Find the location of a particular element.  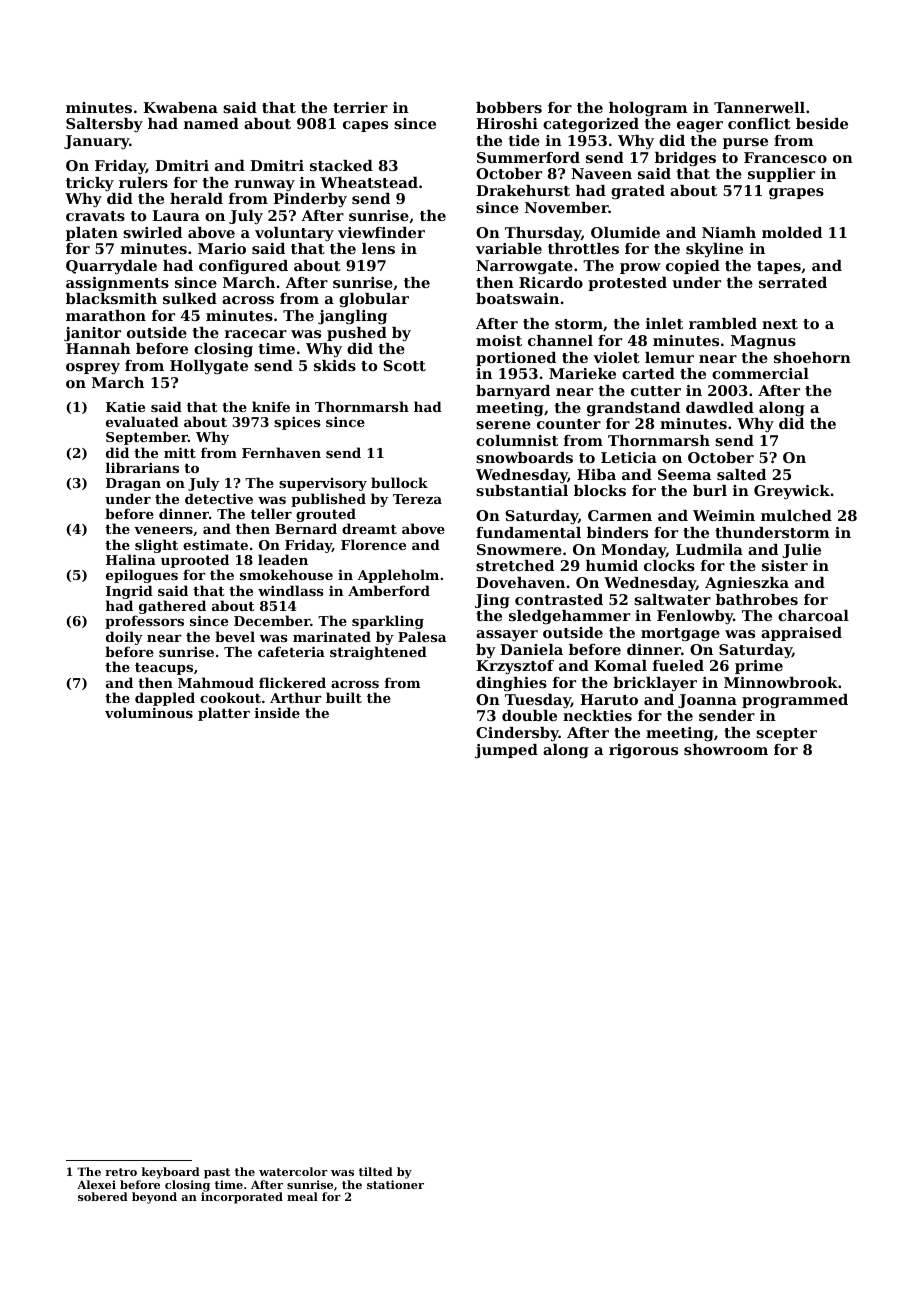

Saltersby is located at coordinates (104, 125).
